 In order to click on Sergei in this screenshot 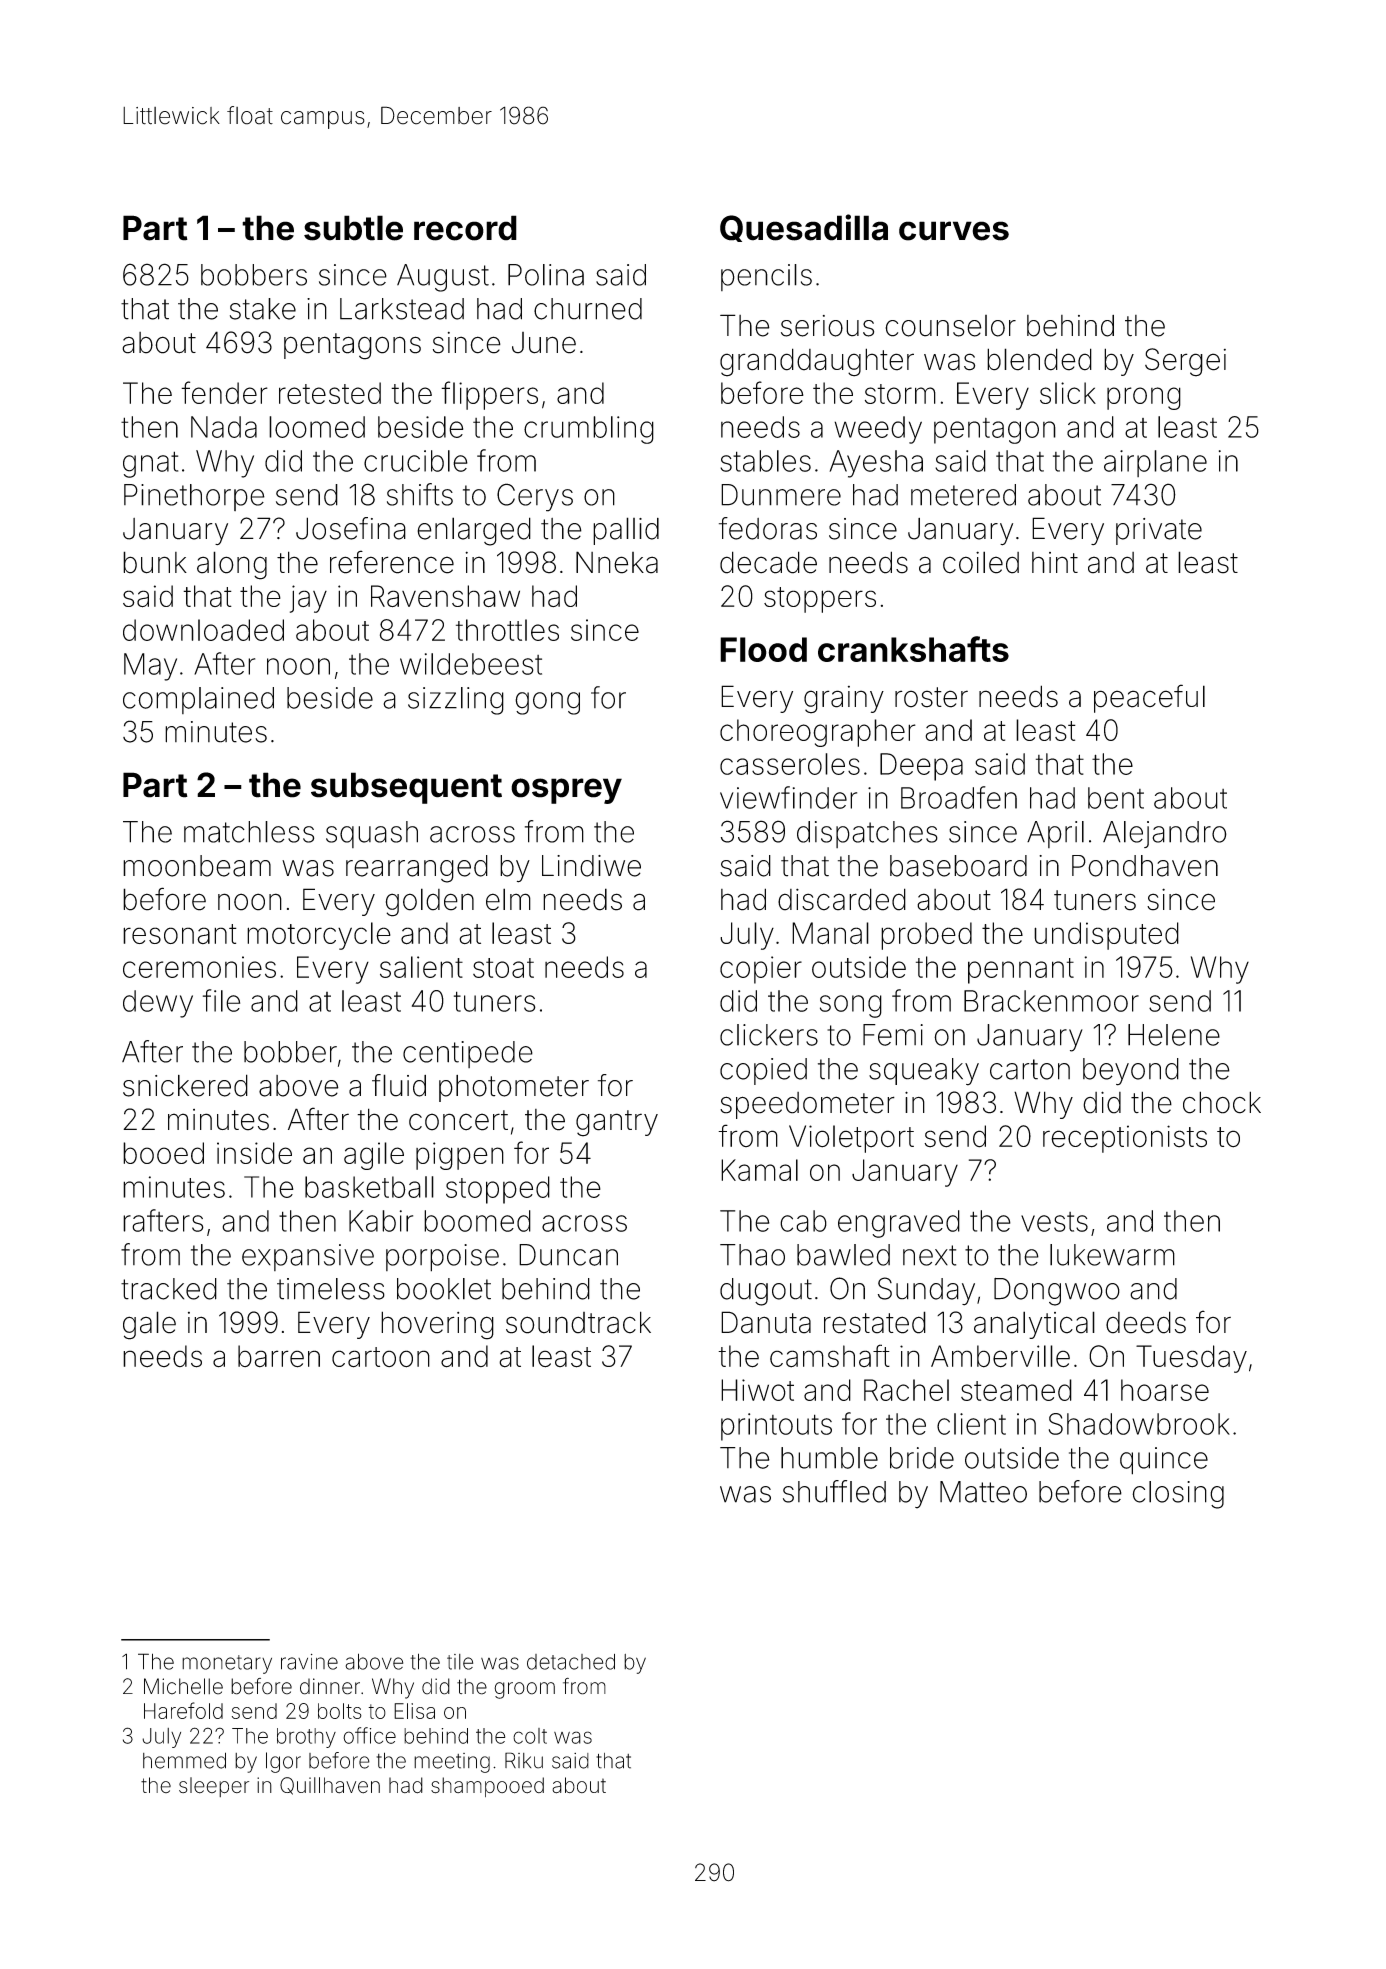, I will do `click(1185, 362)`.
